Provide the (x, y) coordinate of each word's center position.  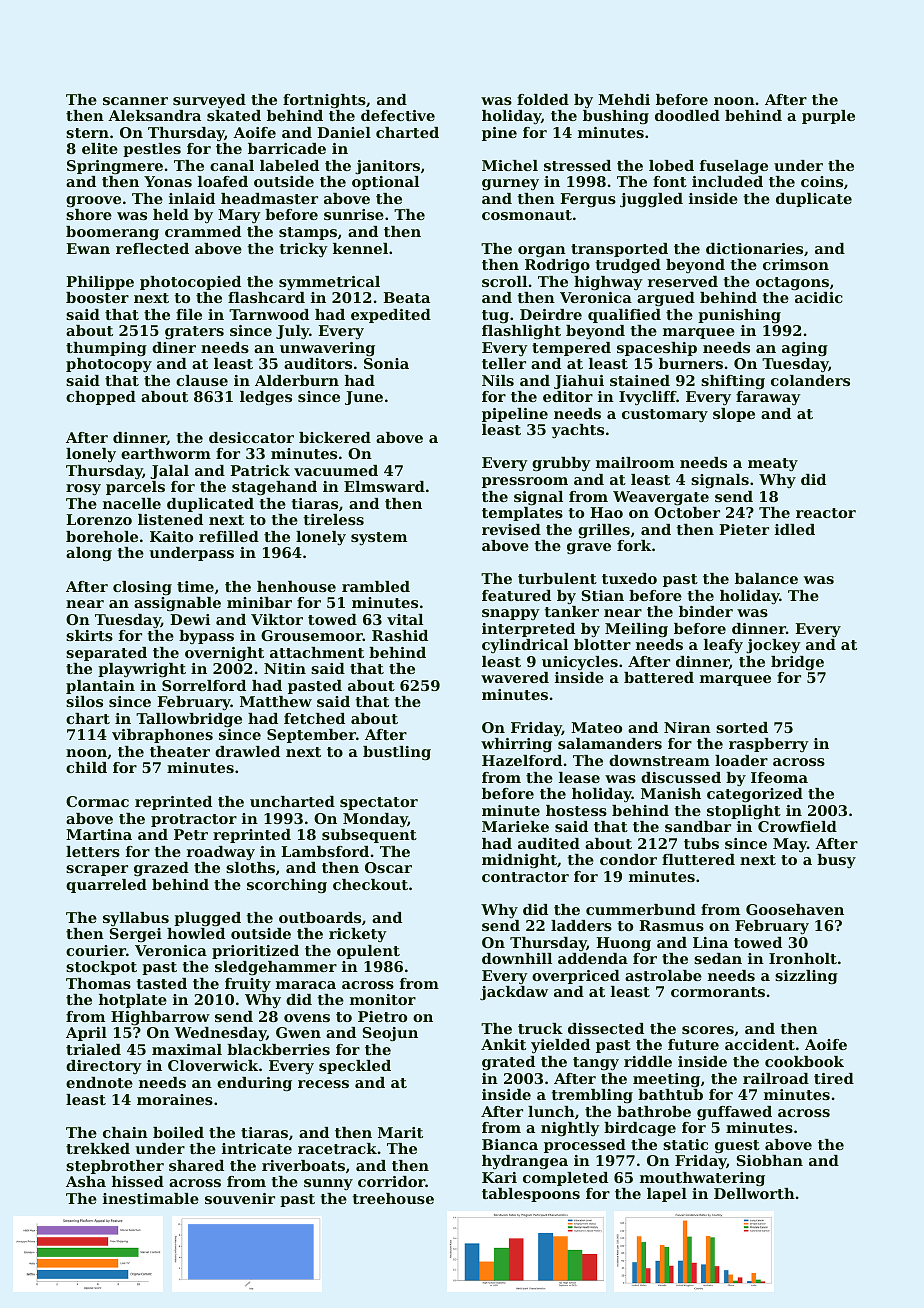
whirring (516, 745)
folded (543, 99)
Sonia (386, 363)
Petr (191, 834)
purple (828, 117)
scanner (135, 101)
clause (202, 380)
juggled (651, 200)
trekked (98, 1148)
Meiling (636, 630)
